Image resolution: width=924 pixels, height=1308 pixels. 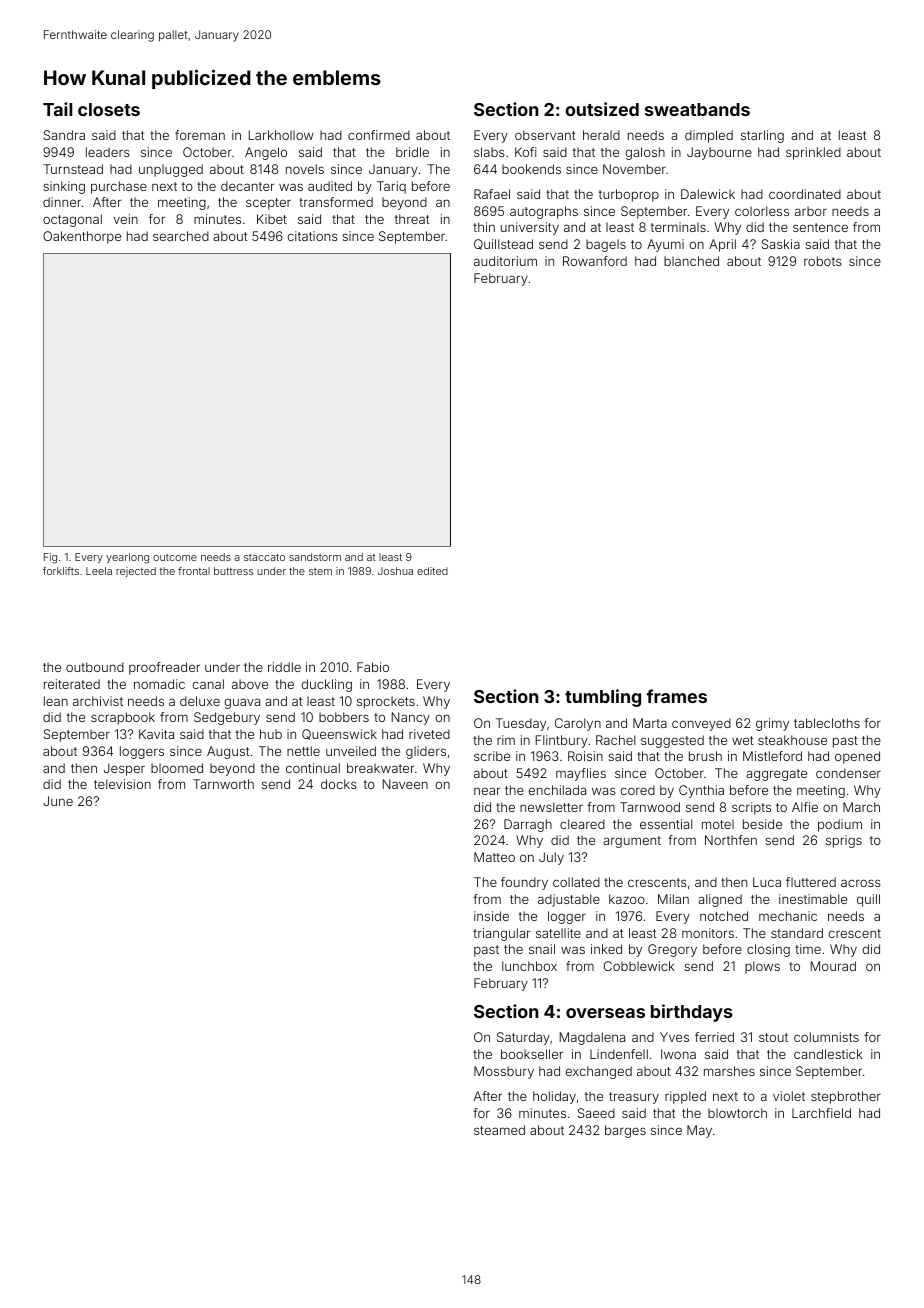 What do you see at coordinates (499, 1130) in the screenshot?
I see `steamed` at bounding box center [499, 1130].
